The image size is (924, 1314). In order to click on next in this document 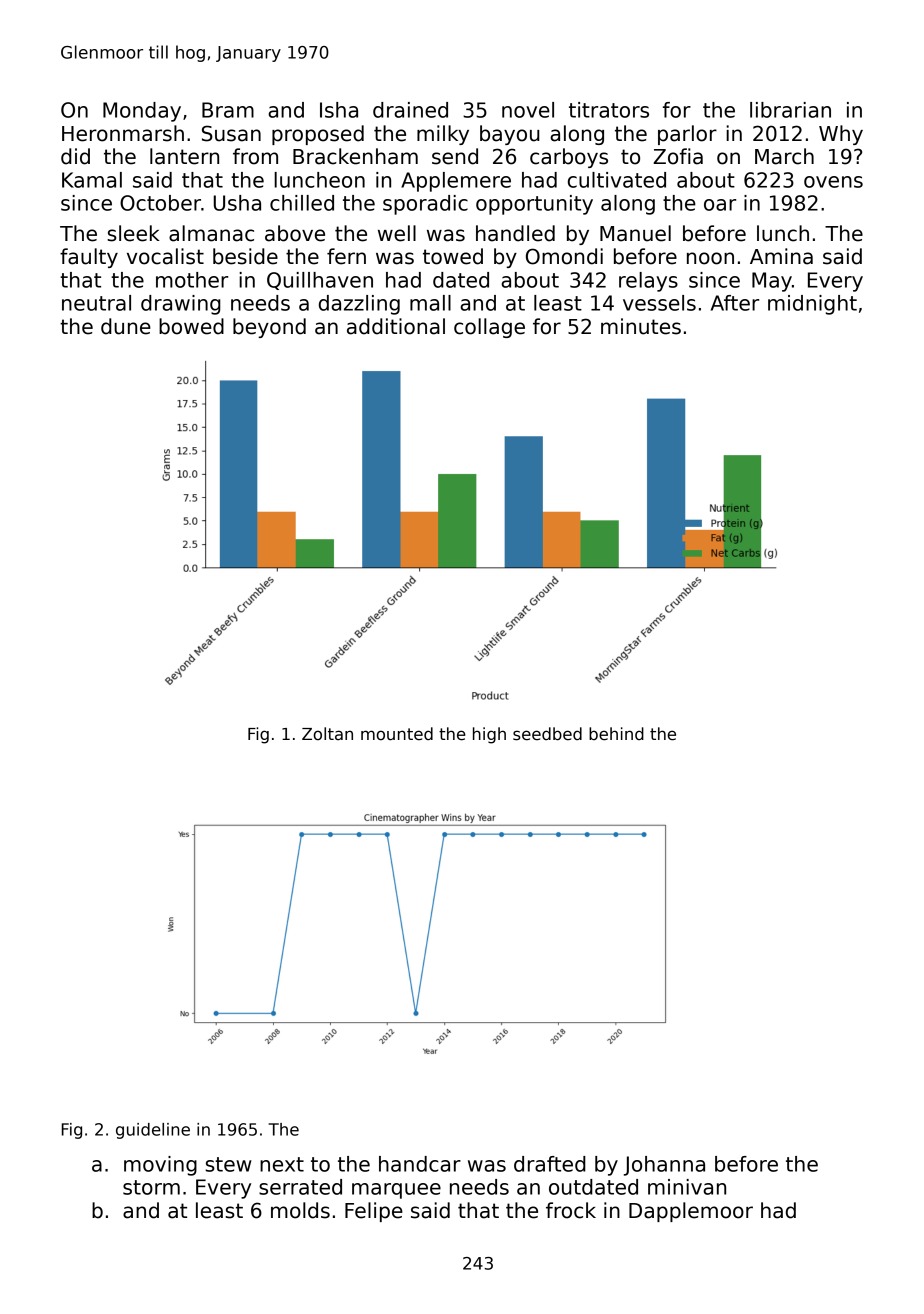, I will do `click(282, 1164)`.
